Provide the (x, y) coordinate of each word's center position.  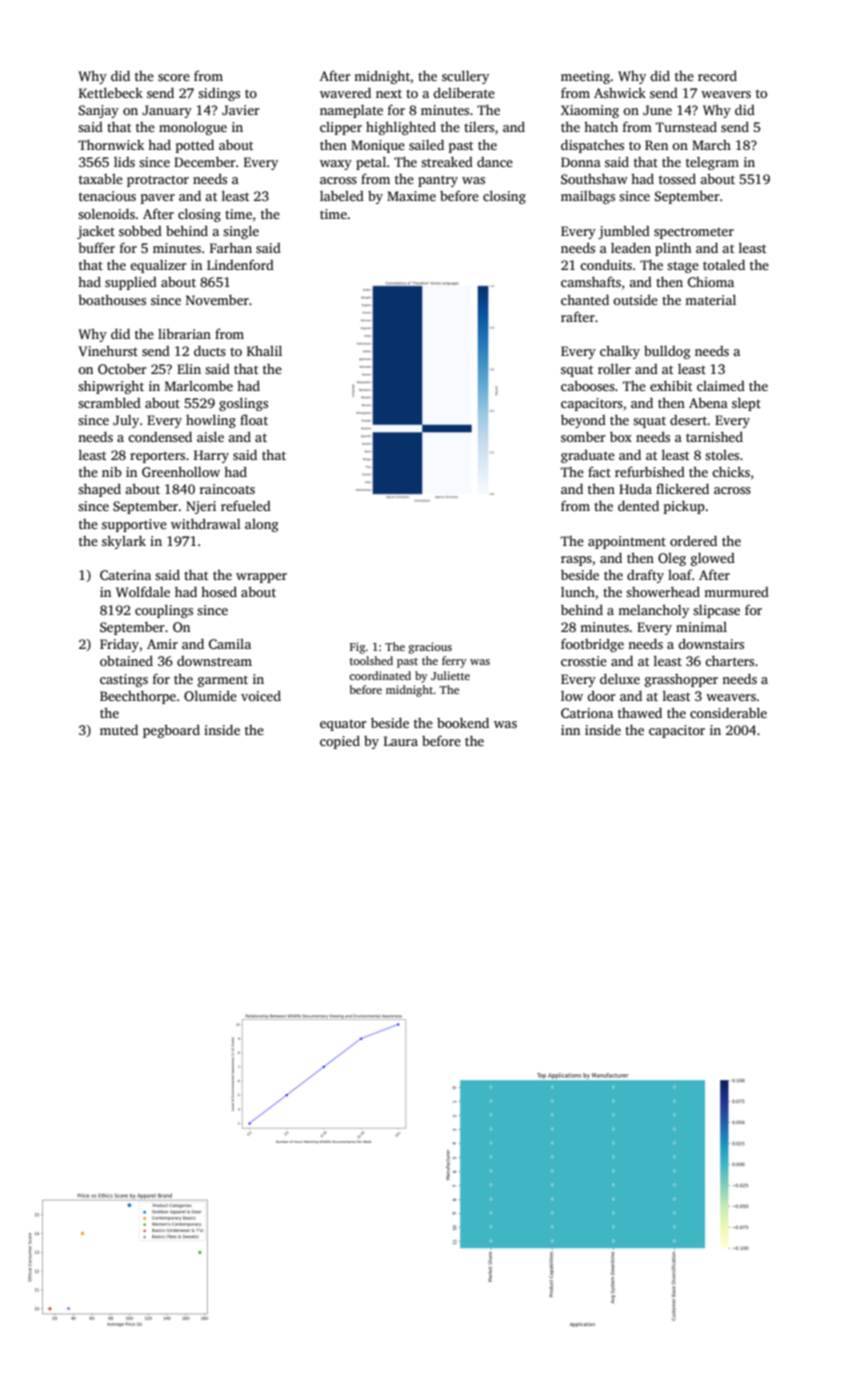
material (710, 299)
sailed (426, 145)
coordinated (380, 675)
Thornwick (111, 145)
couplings (164, 611)
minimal (701, 627)
